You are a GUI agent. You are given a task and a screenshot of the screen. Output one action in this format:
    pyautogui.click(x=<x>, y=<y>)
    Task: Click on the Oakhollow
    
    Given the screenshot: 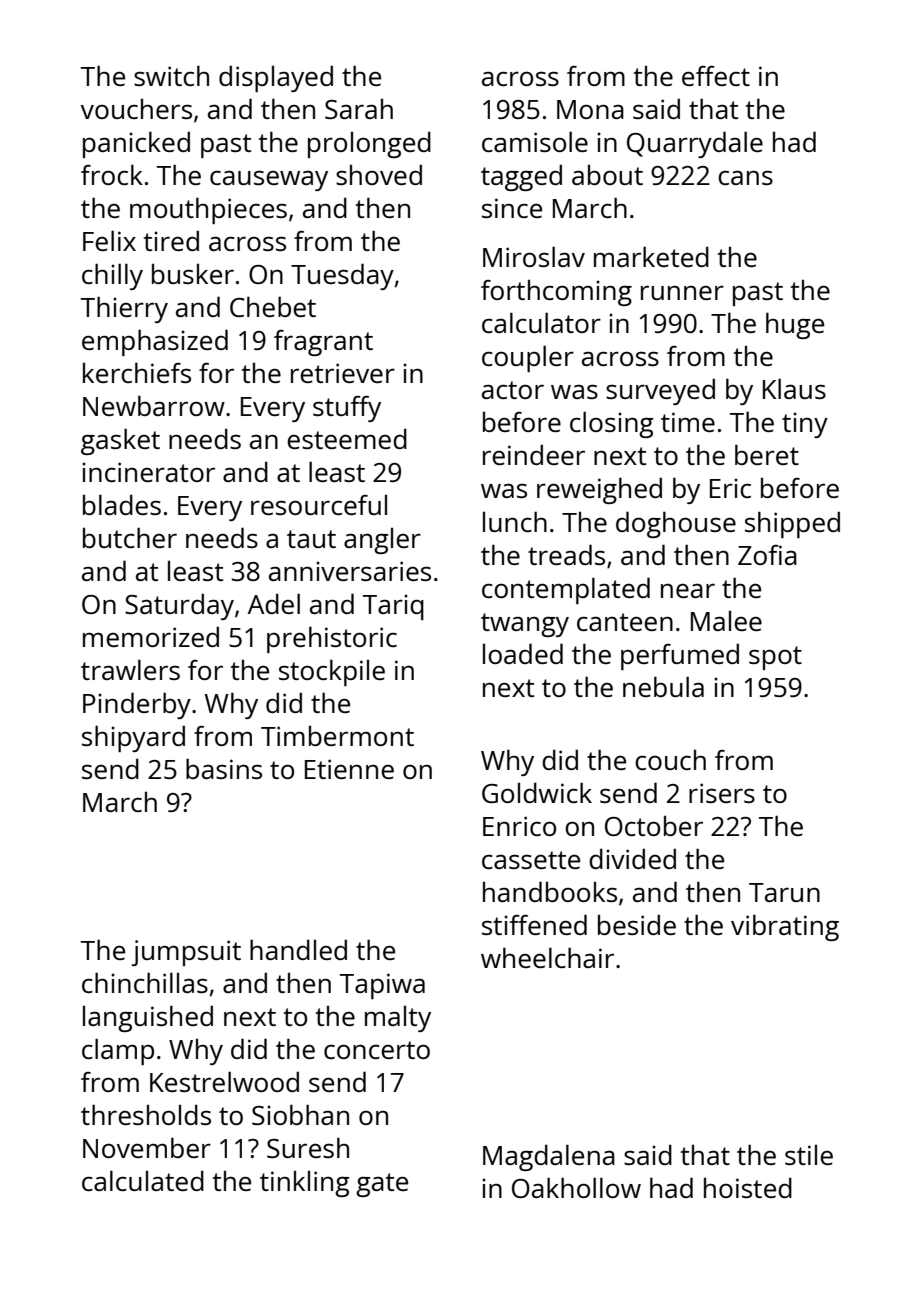 What is the action you would take?
    pyautogui.click(x=576, y=1187)
